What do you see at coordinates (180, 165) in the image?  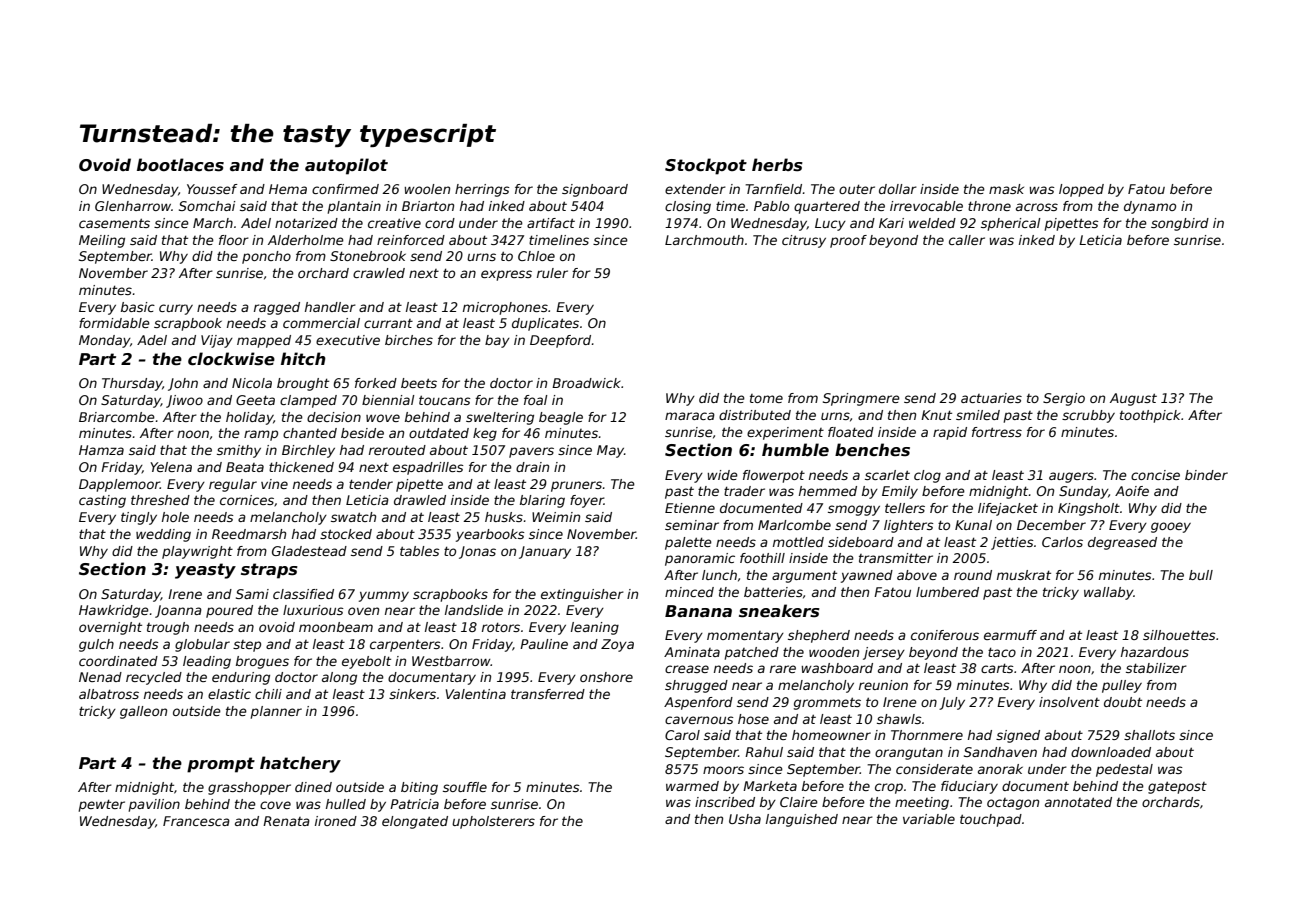 I see `bootlaces` at bounding box center [180, 165].
